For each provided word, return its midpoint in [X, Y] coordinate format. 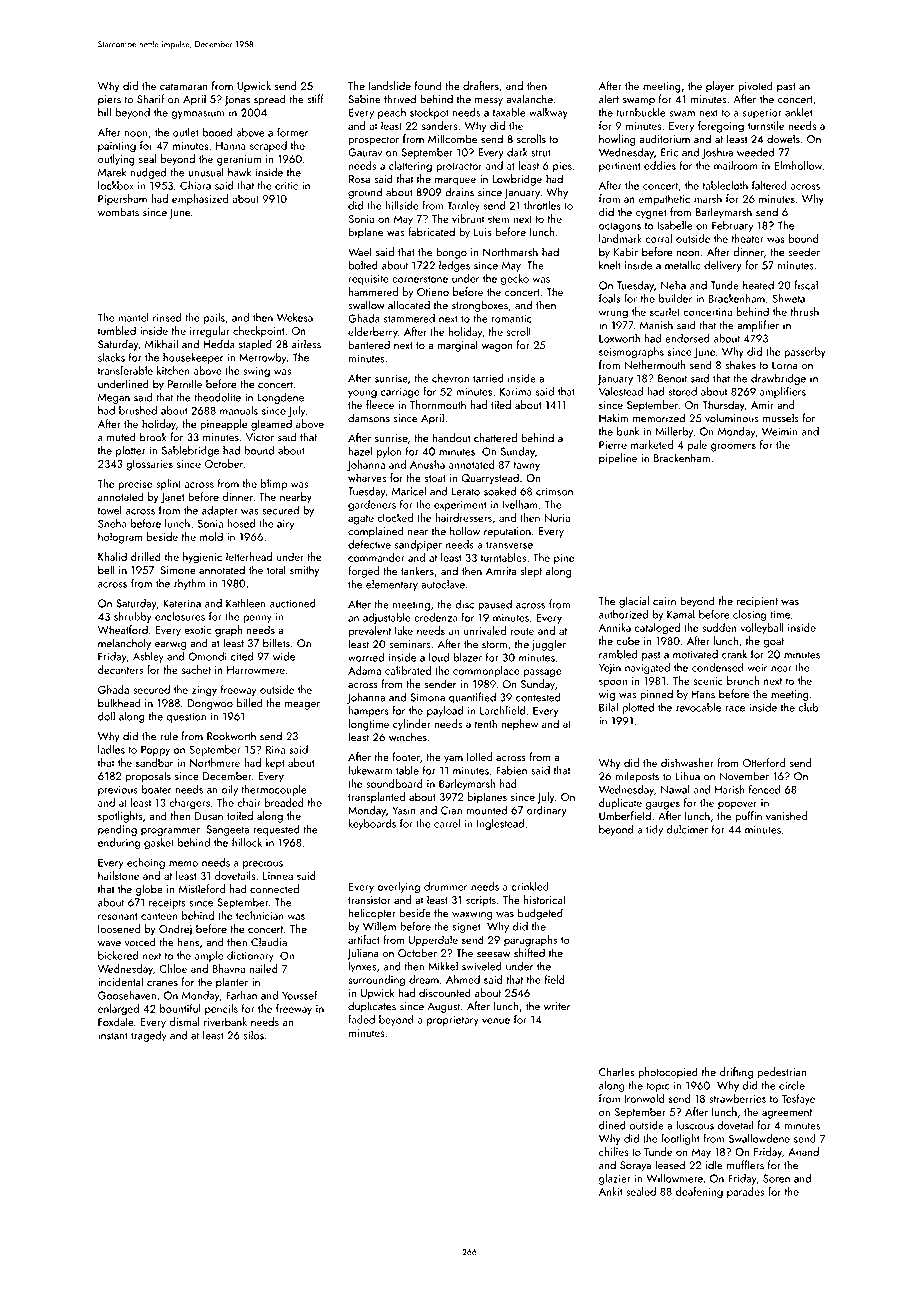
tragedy [149, 1036]
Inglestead [500, 824]
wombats [118, 212]
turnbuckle [641, 112]
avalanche [529, 99]
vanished [786, 816]
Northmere [215, 762]
